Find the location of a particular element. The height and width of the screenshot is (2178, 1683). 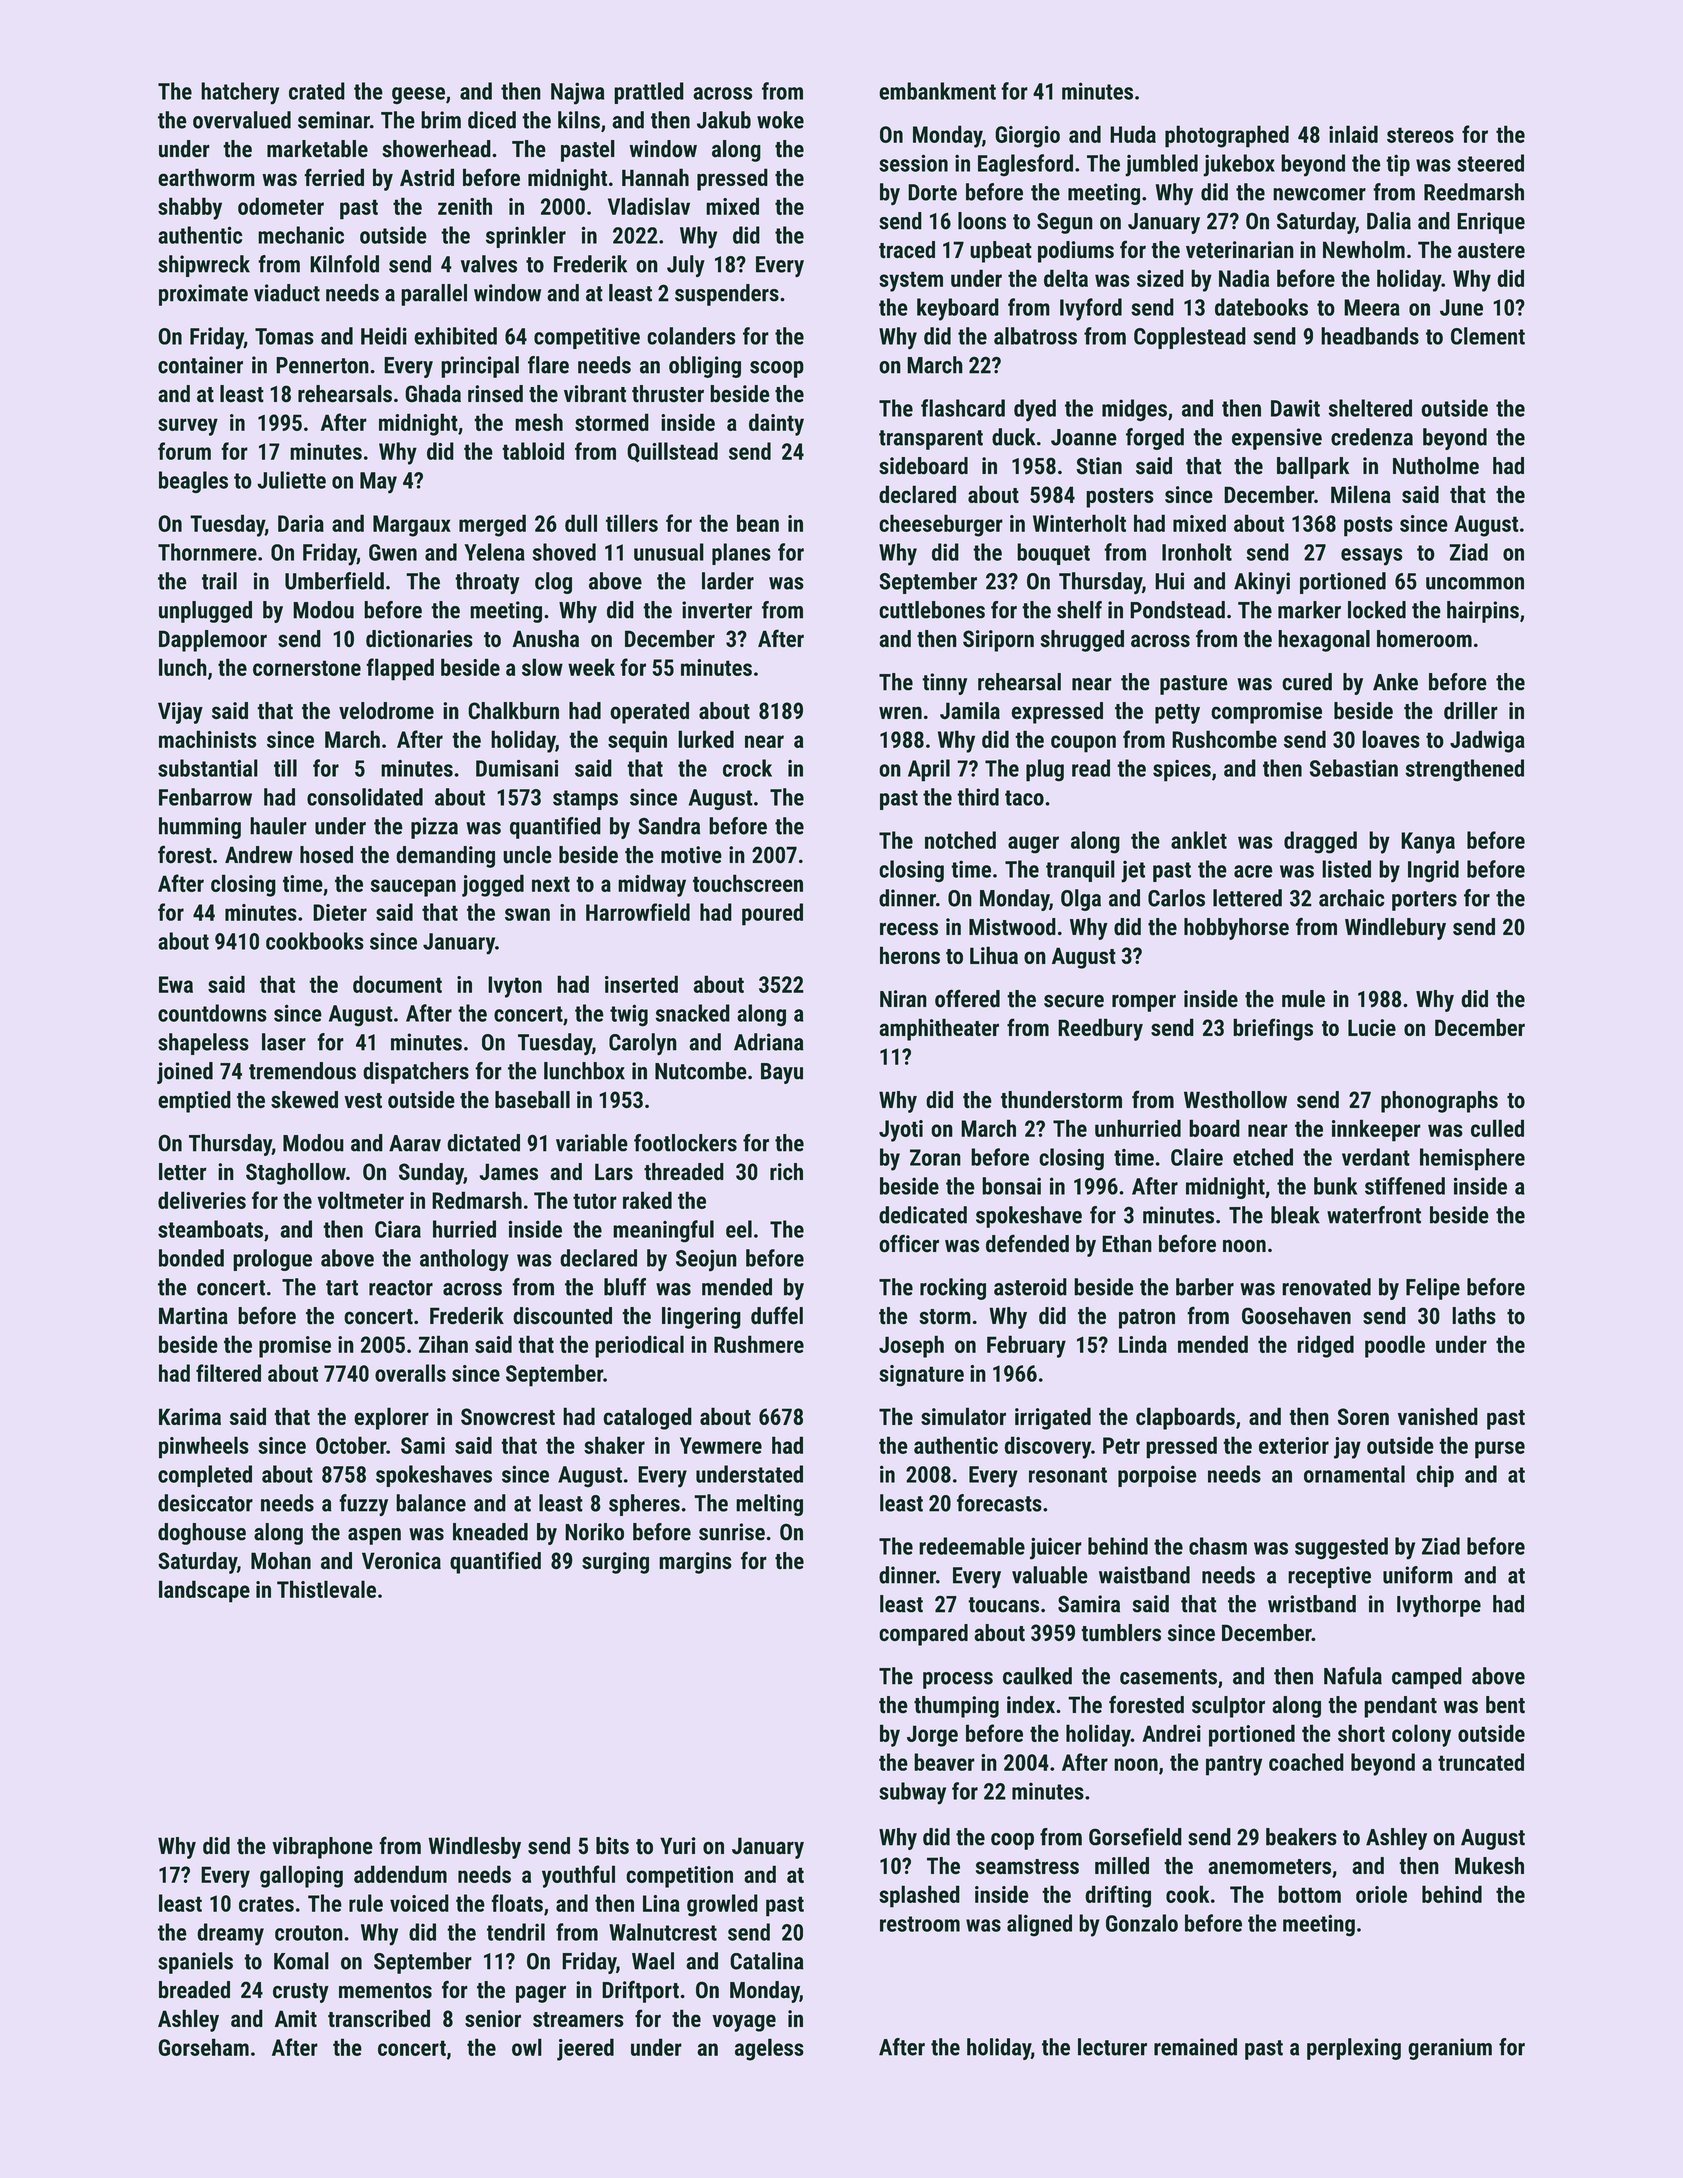

duffel is located at coordinates (777, 1315).
